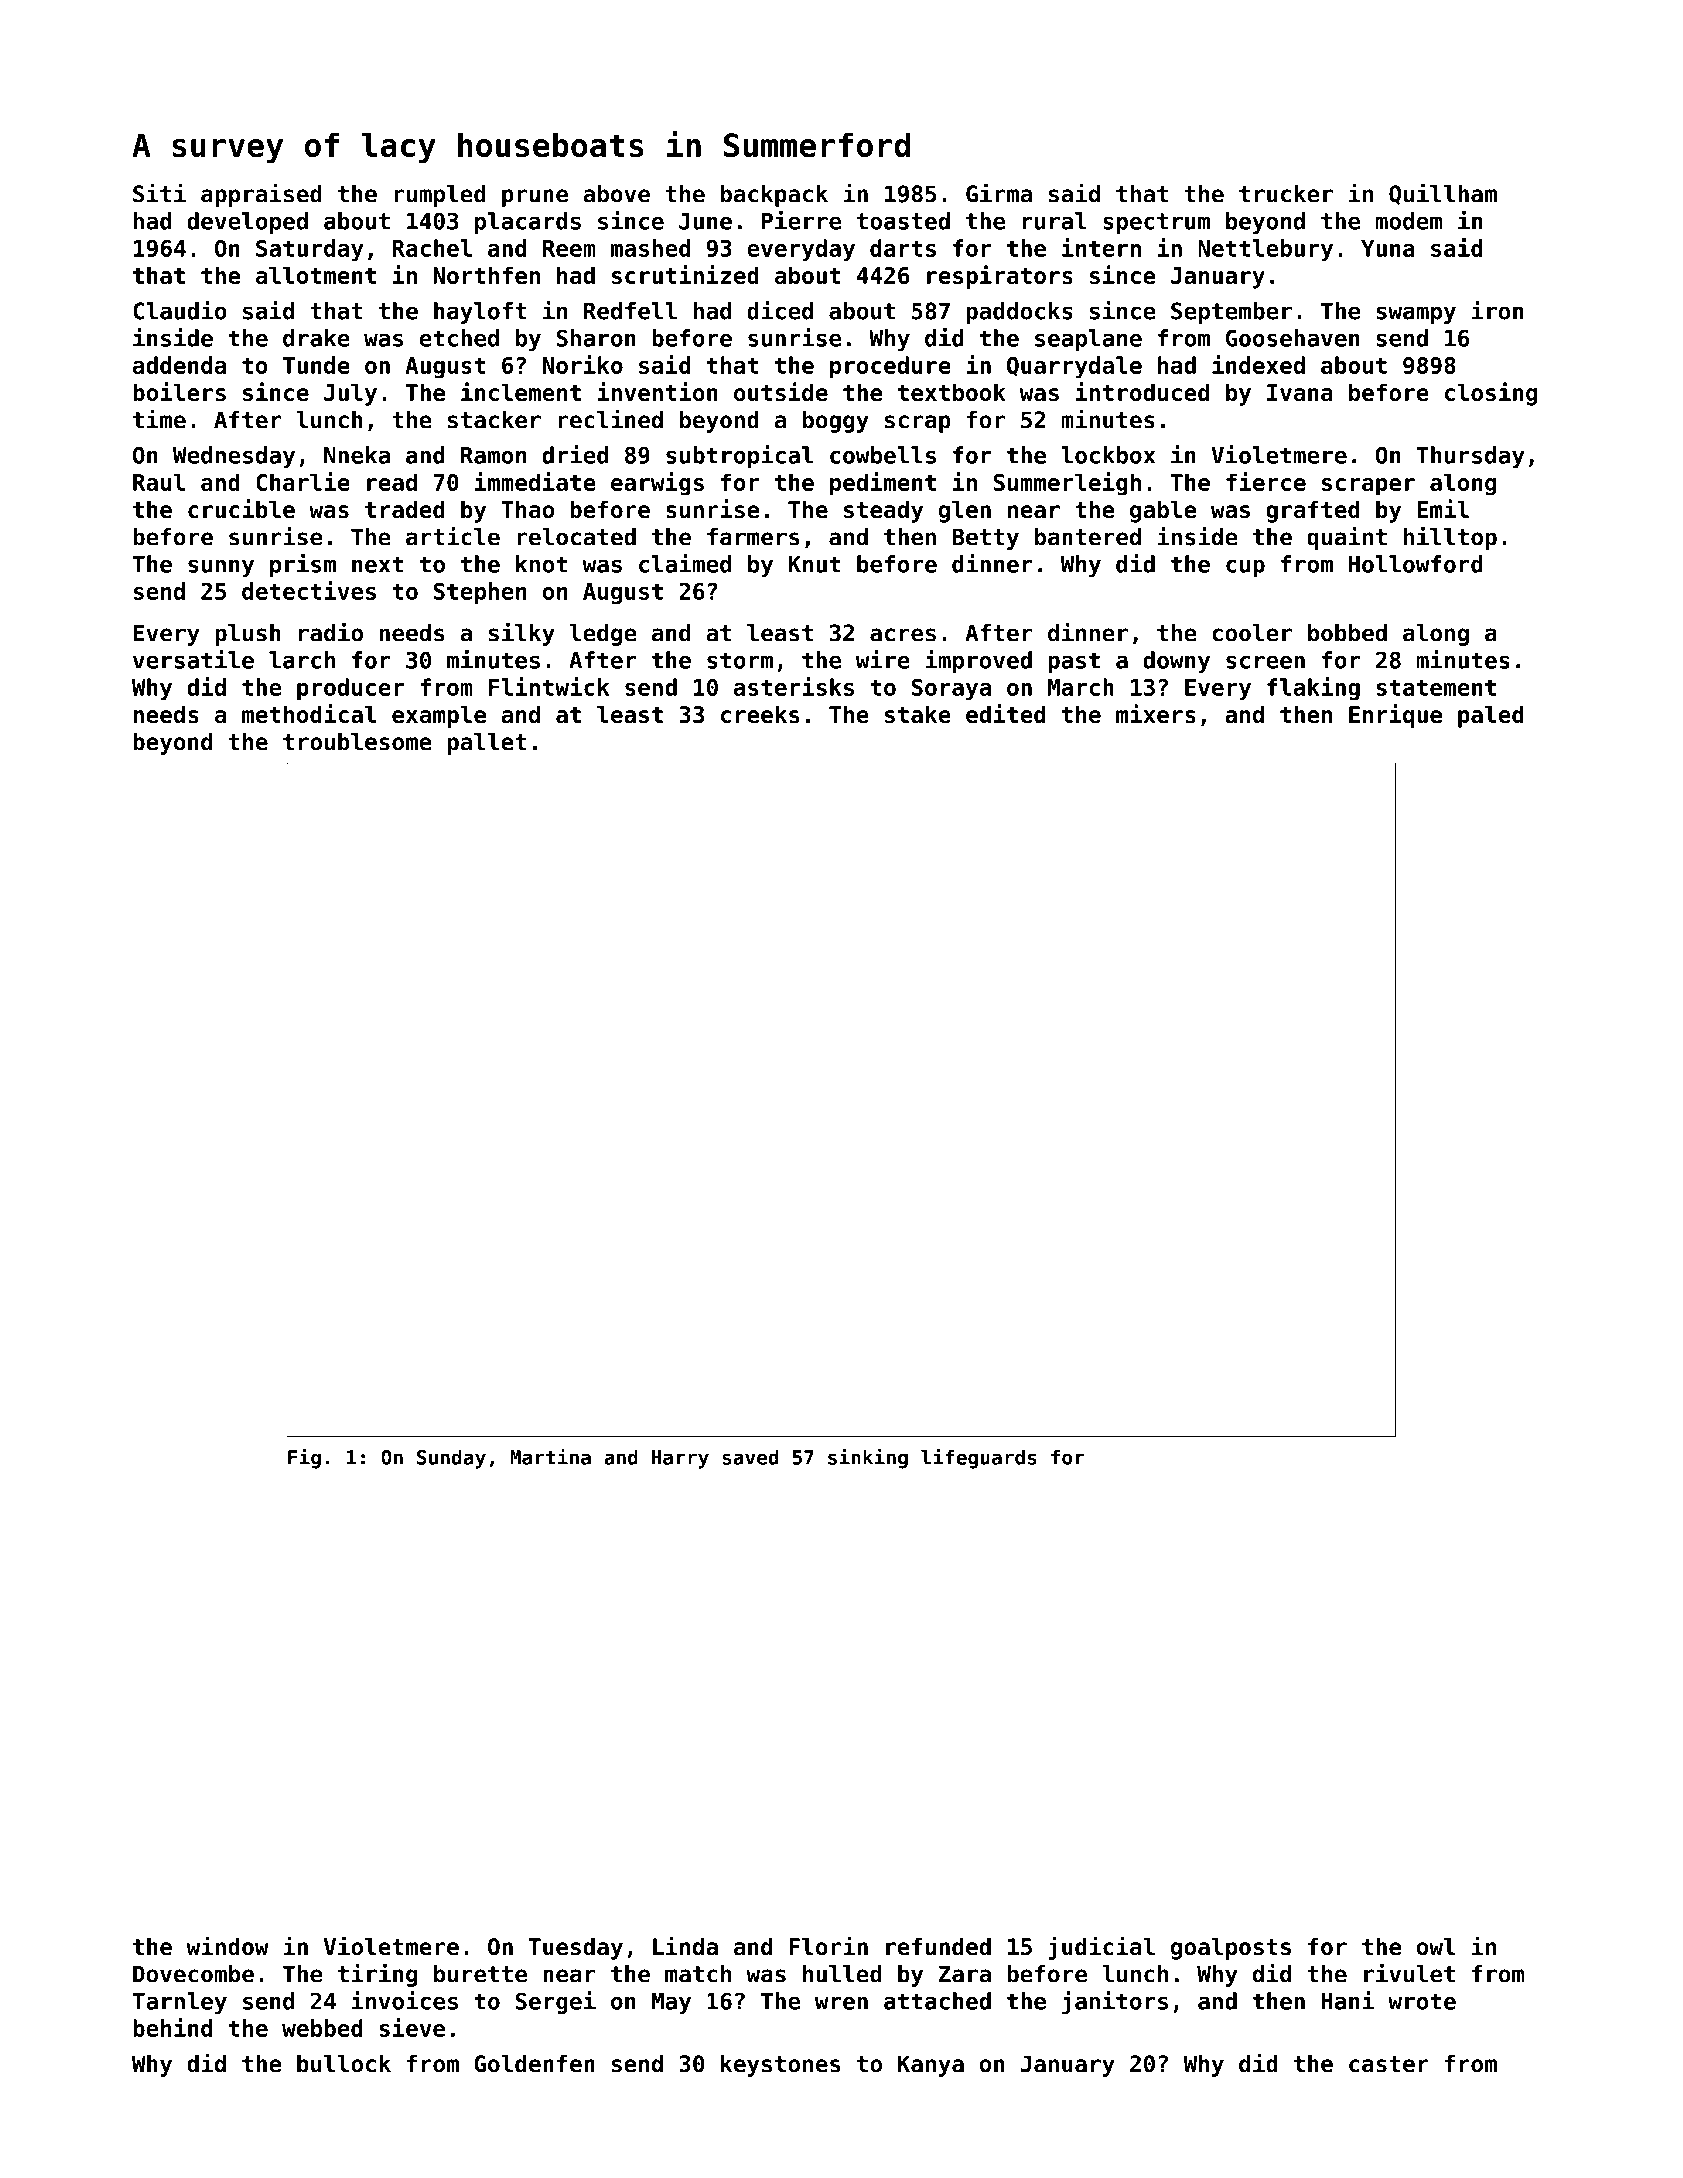 Image resolution: width=1683 pixels, height=2178 pixels. I want to click on lifeguards, so click(979, 1458).
